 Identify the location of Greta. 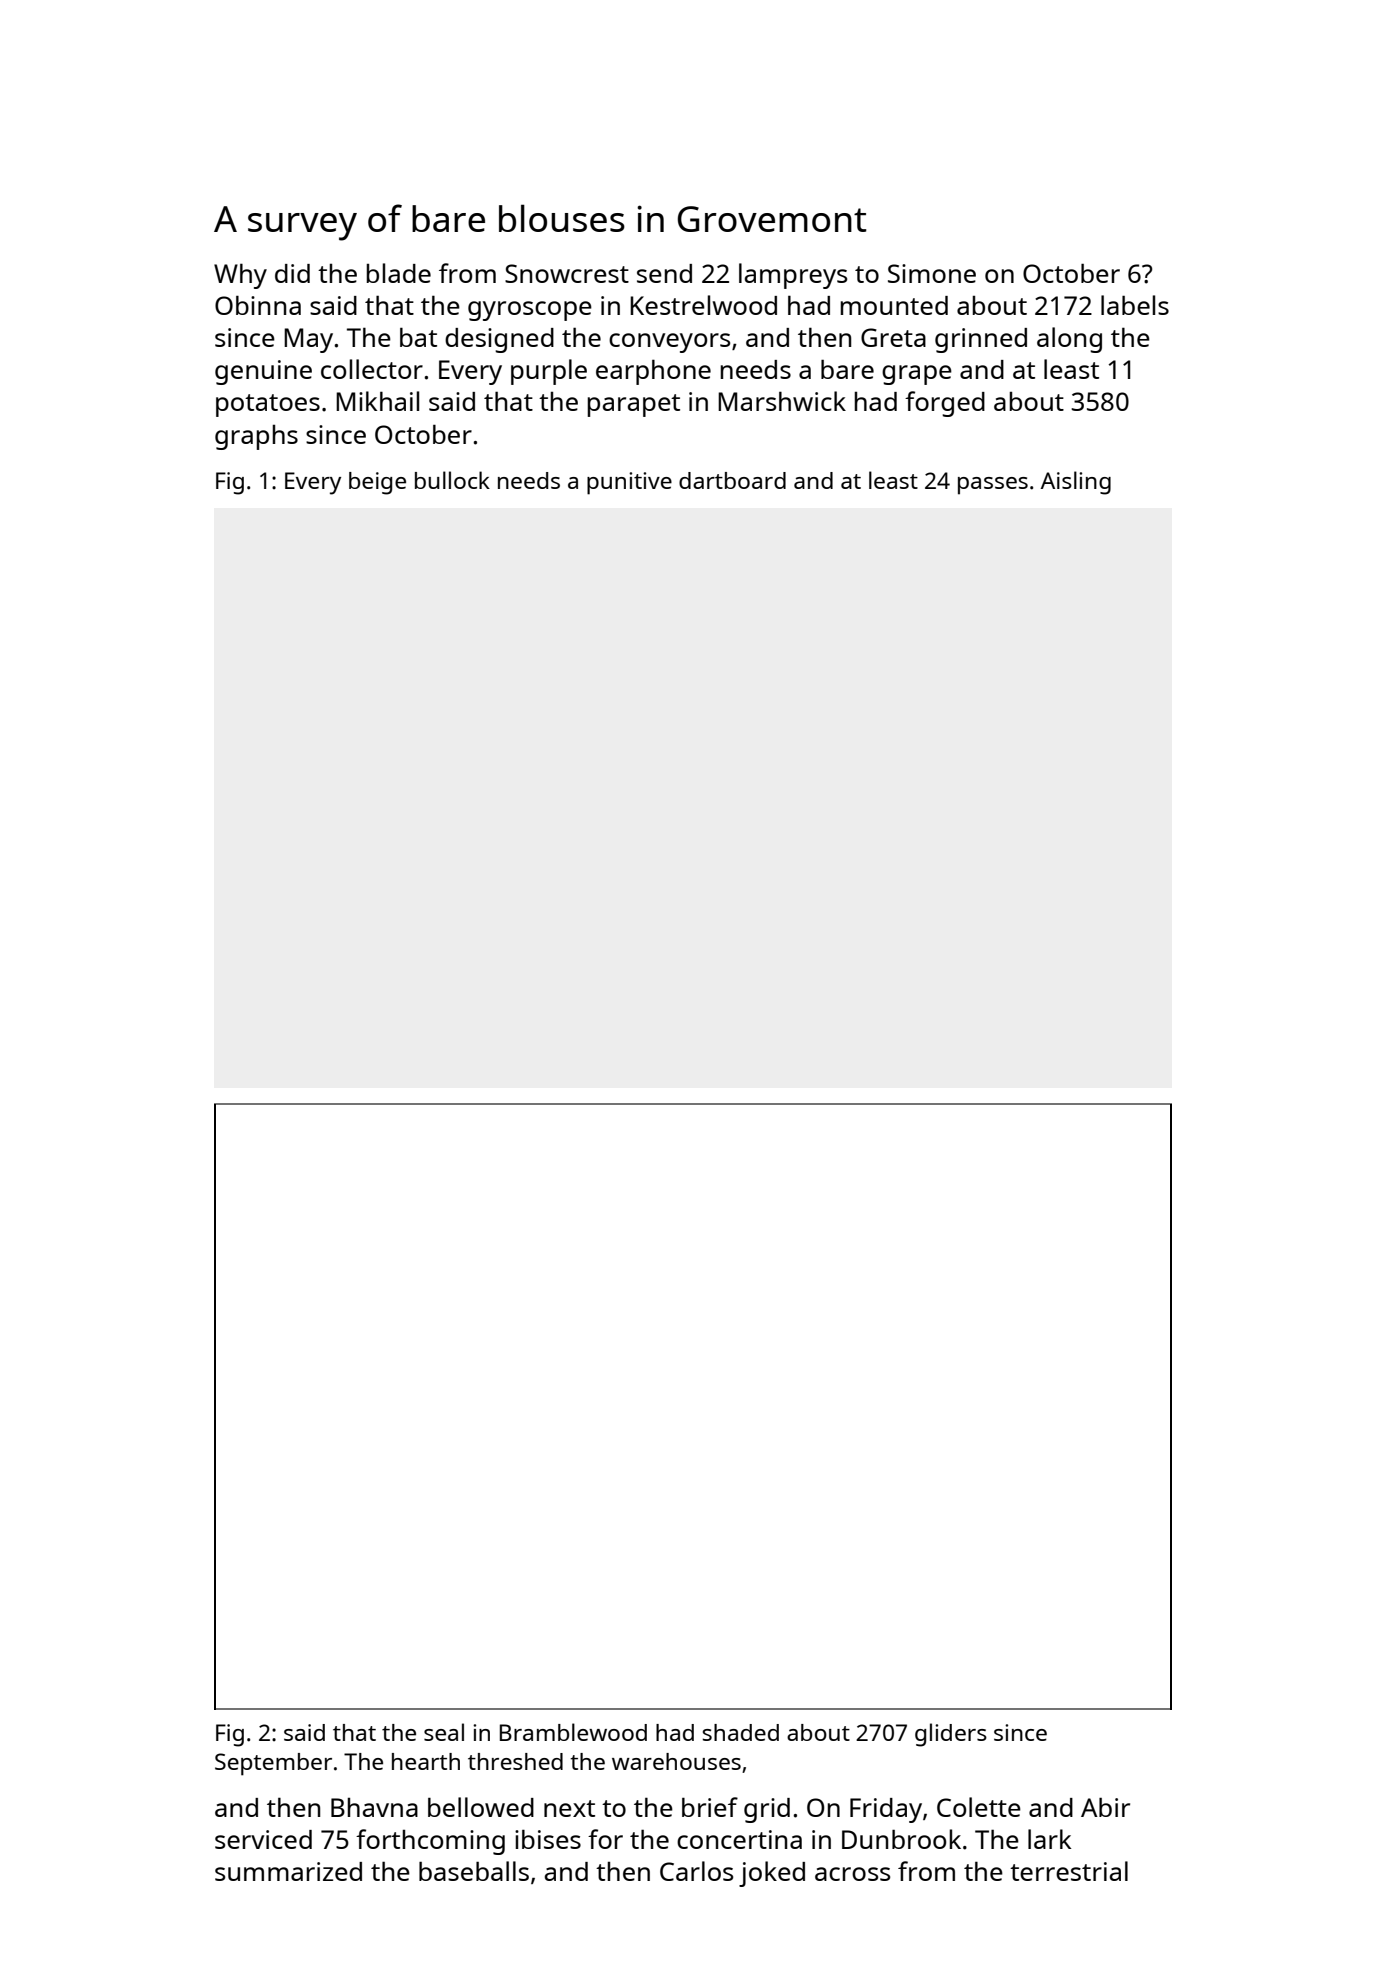
(893, 337).
